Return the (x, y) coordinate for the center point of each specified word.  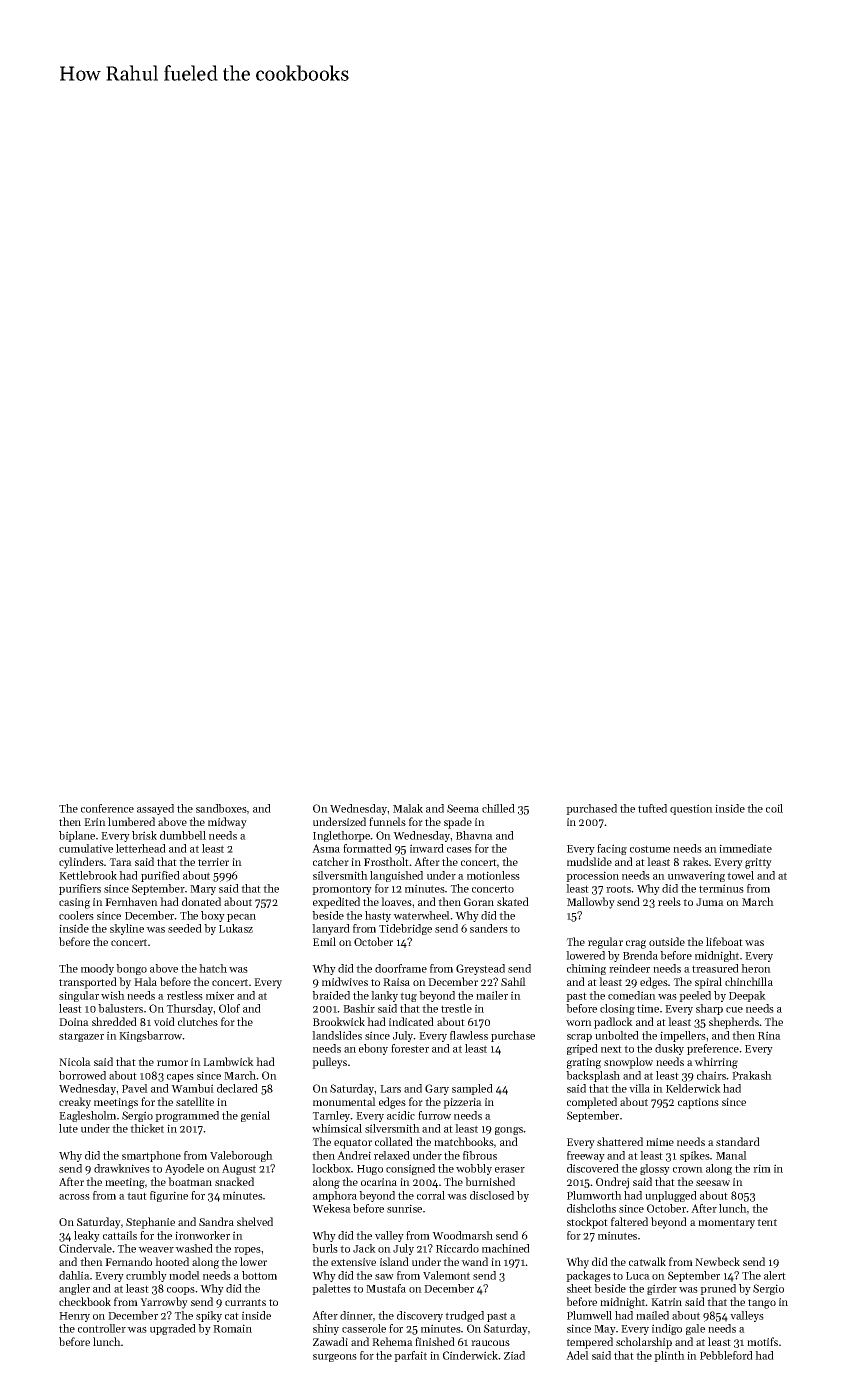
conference (107, 808)
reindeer (629, 968)
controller (102, 1328)
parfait (410, 1356)
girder (662, 1289)
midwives (345, 981)
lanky (384, 996)
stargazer (81, 1037)
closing (617, 1009)
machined (506, 1248)
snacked (234, 1181)
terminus (721, 888)
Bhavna (474, 835)
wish (113, 995)
